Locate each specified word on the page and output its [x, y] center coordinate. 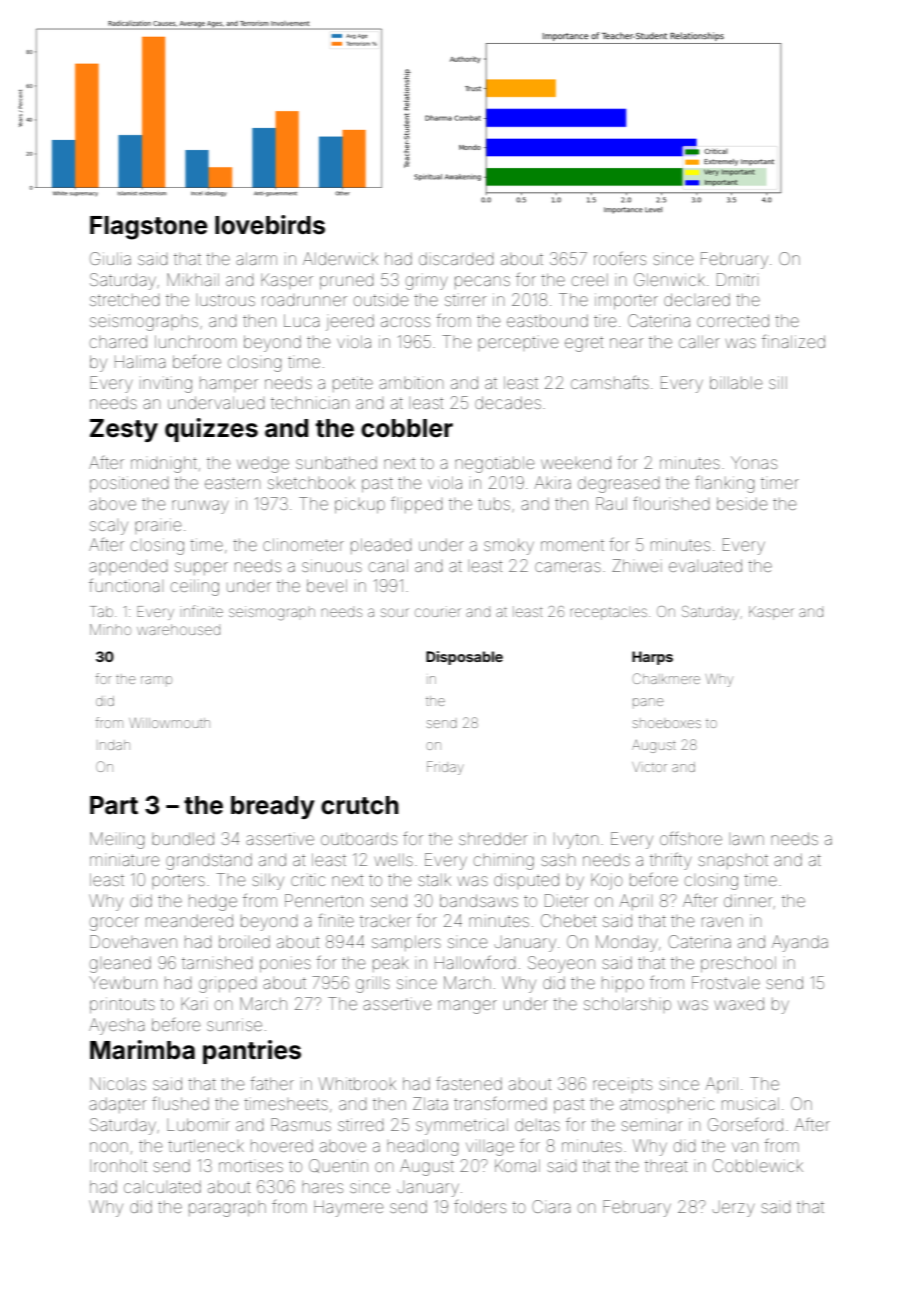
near [626, 343]
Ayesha [116, 1026]
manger [467, 1007]
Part [114, 805]
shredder [493, 838]
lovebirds [270, 225]
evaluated [705, 565]
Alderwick [340, 258]
